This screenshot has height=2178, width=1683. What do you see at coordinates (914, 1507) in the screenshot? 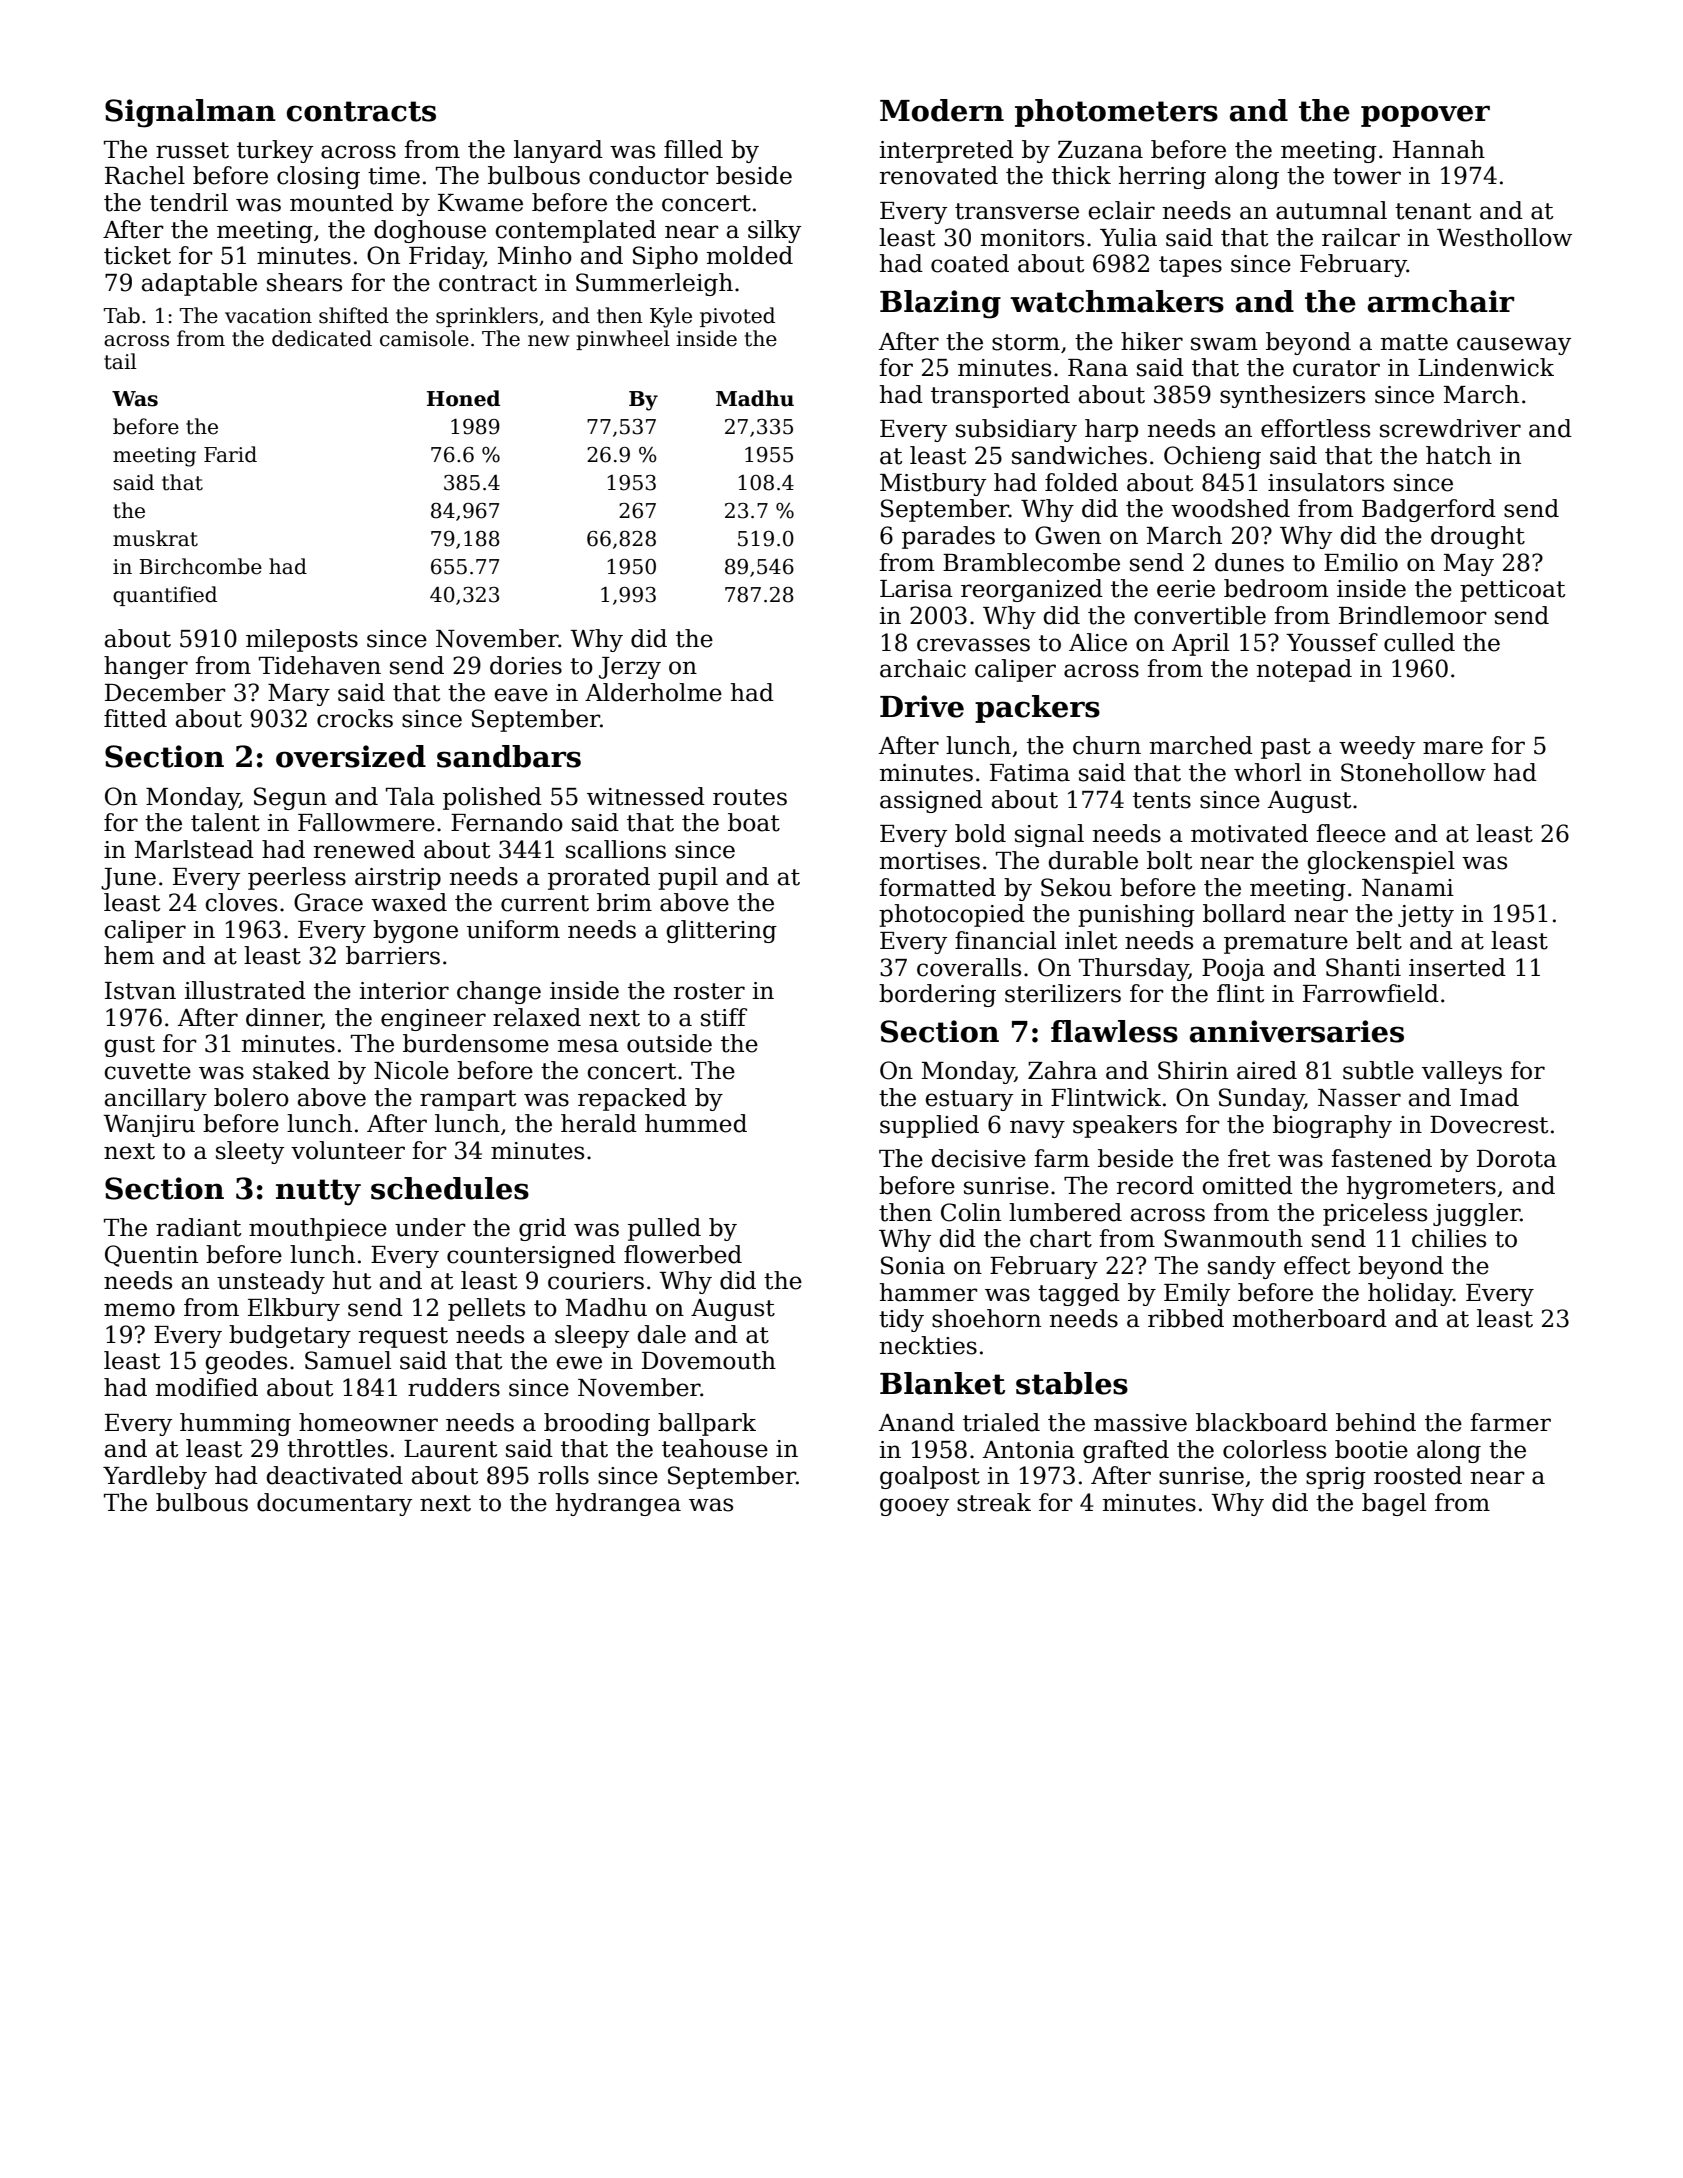
I see `gooey` at bounding box center [914, 1507].
